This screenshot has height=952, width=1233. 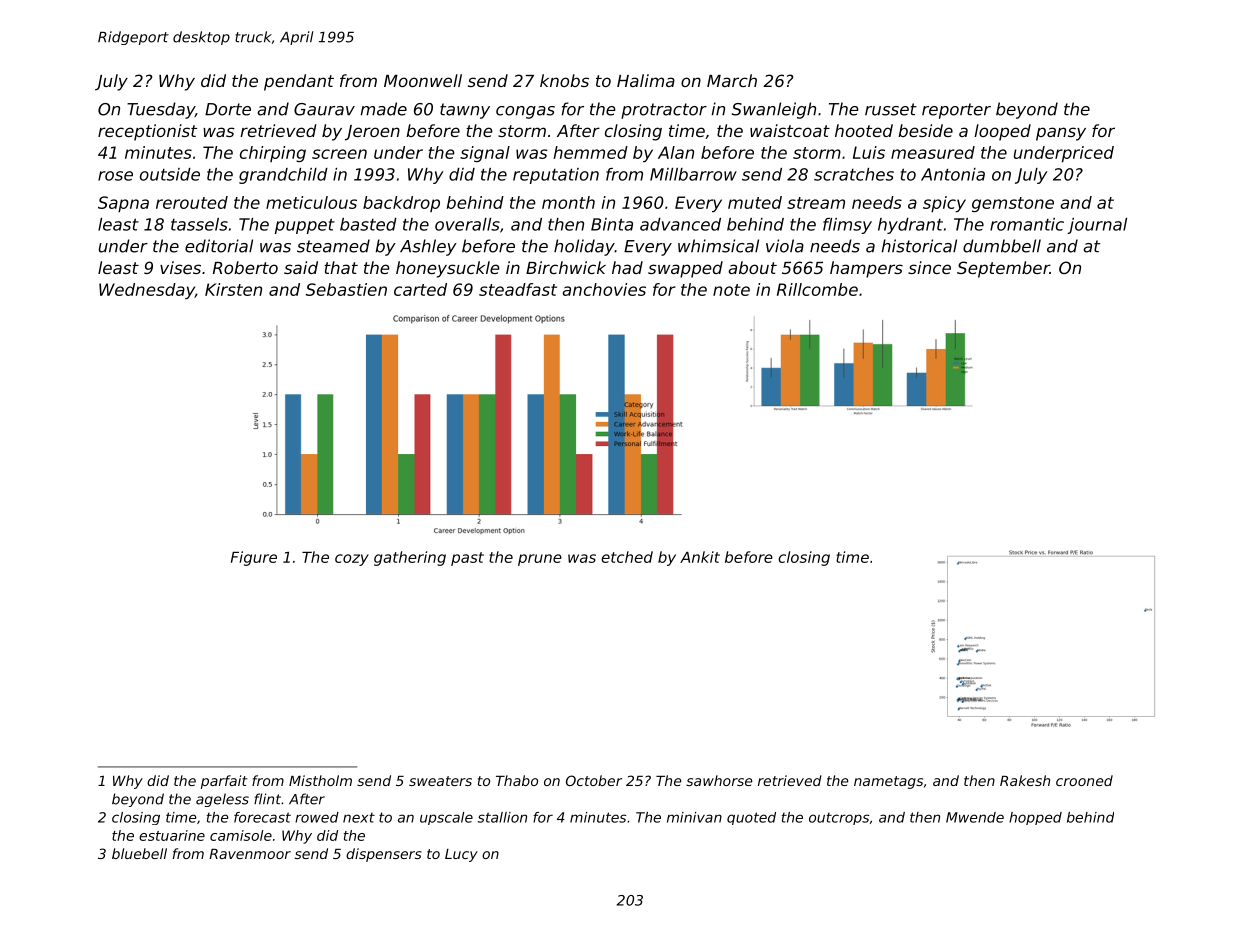 What do you see at coordinates (517, 780) in the screenshot?
I see `Thabo` at bounding box center [517, 780].
